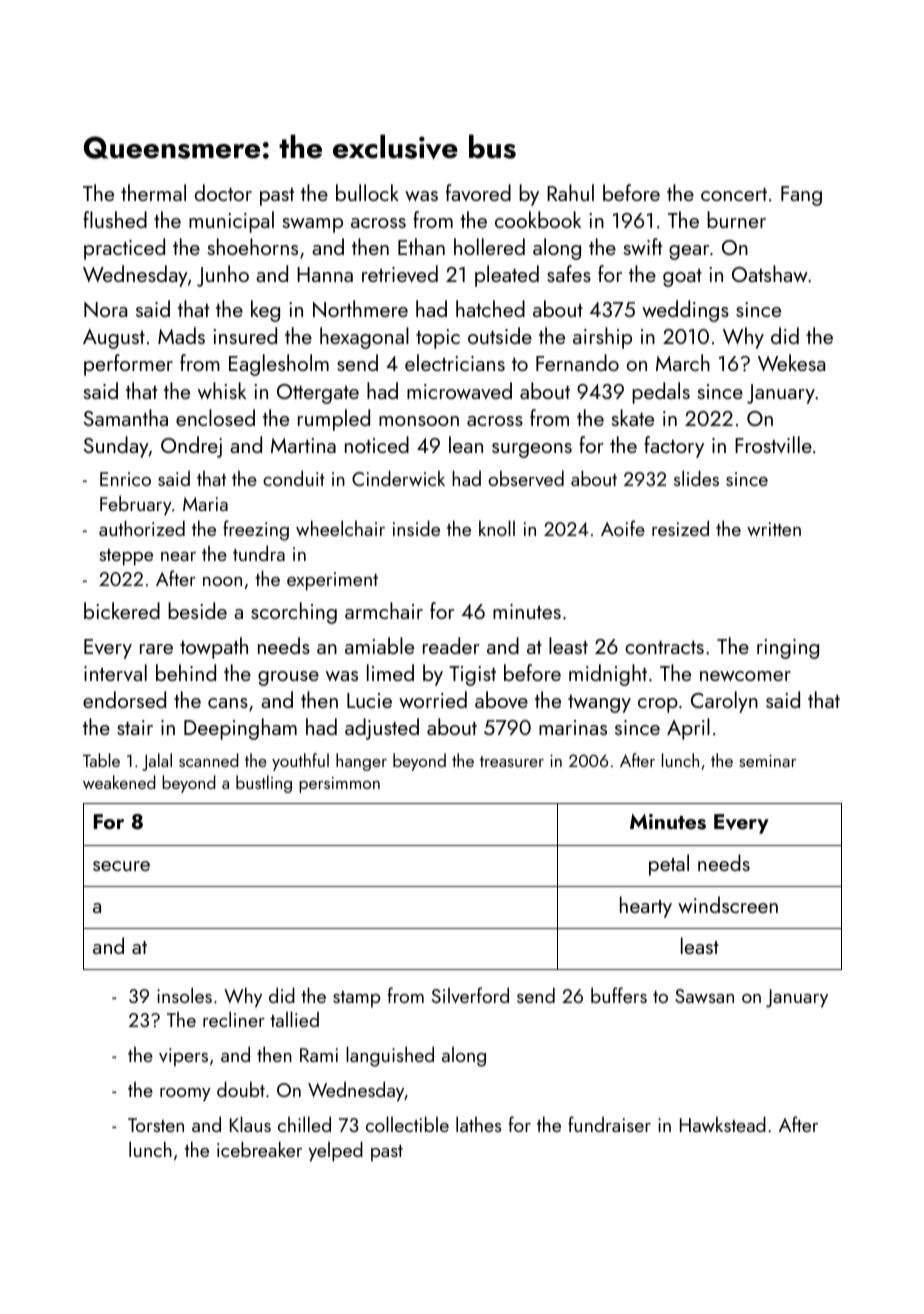 This screenshot has height=1314, width=924. Describe the element at coordinates (512, 761) in the screenshot. I see `treasurer` at that location.
